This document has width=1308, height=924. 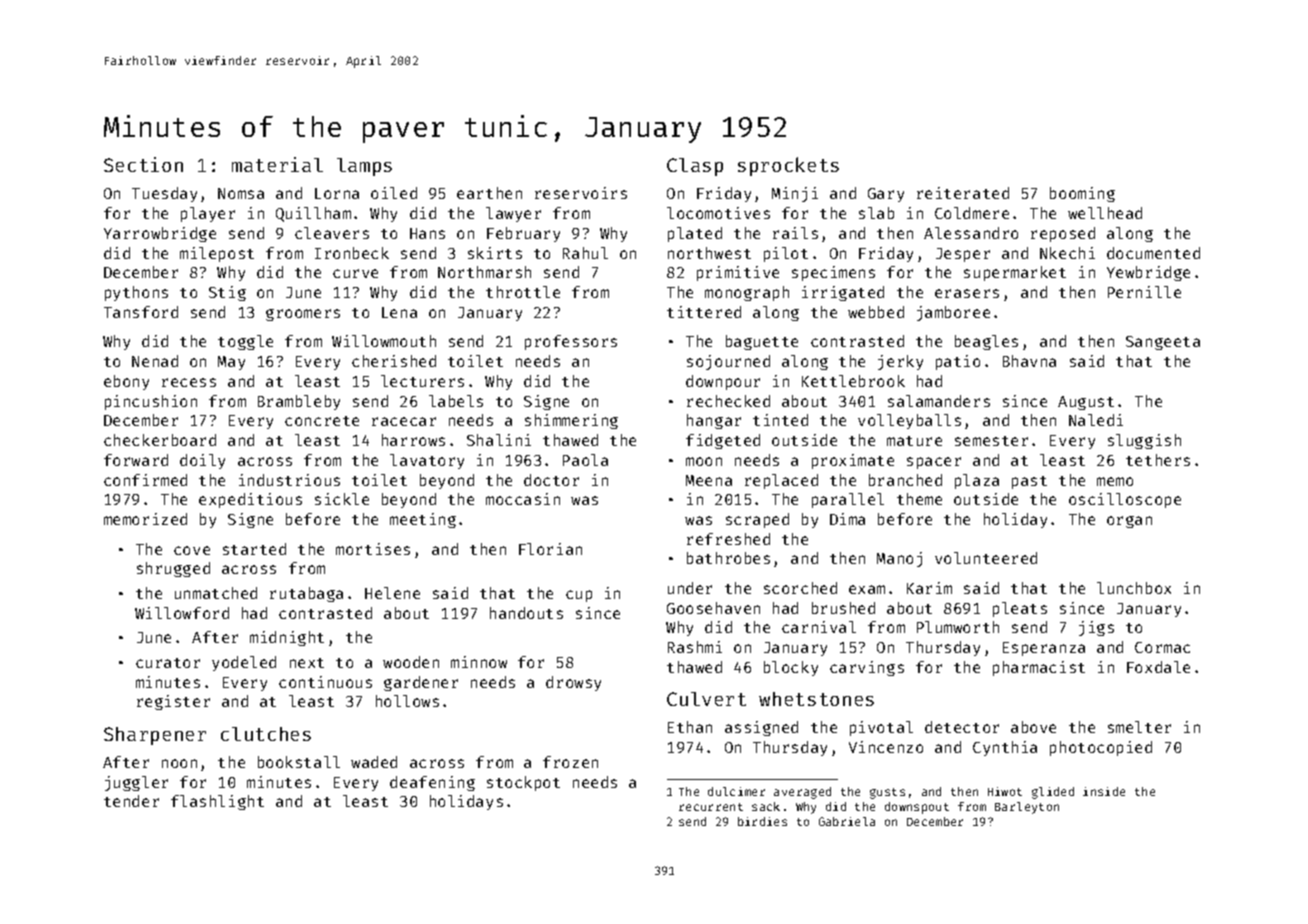 What do you see at coordinates (1139, 727) in the document?
I see `smelter` at bounding box center [1139, 727].
